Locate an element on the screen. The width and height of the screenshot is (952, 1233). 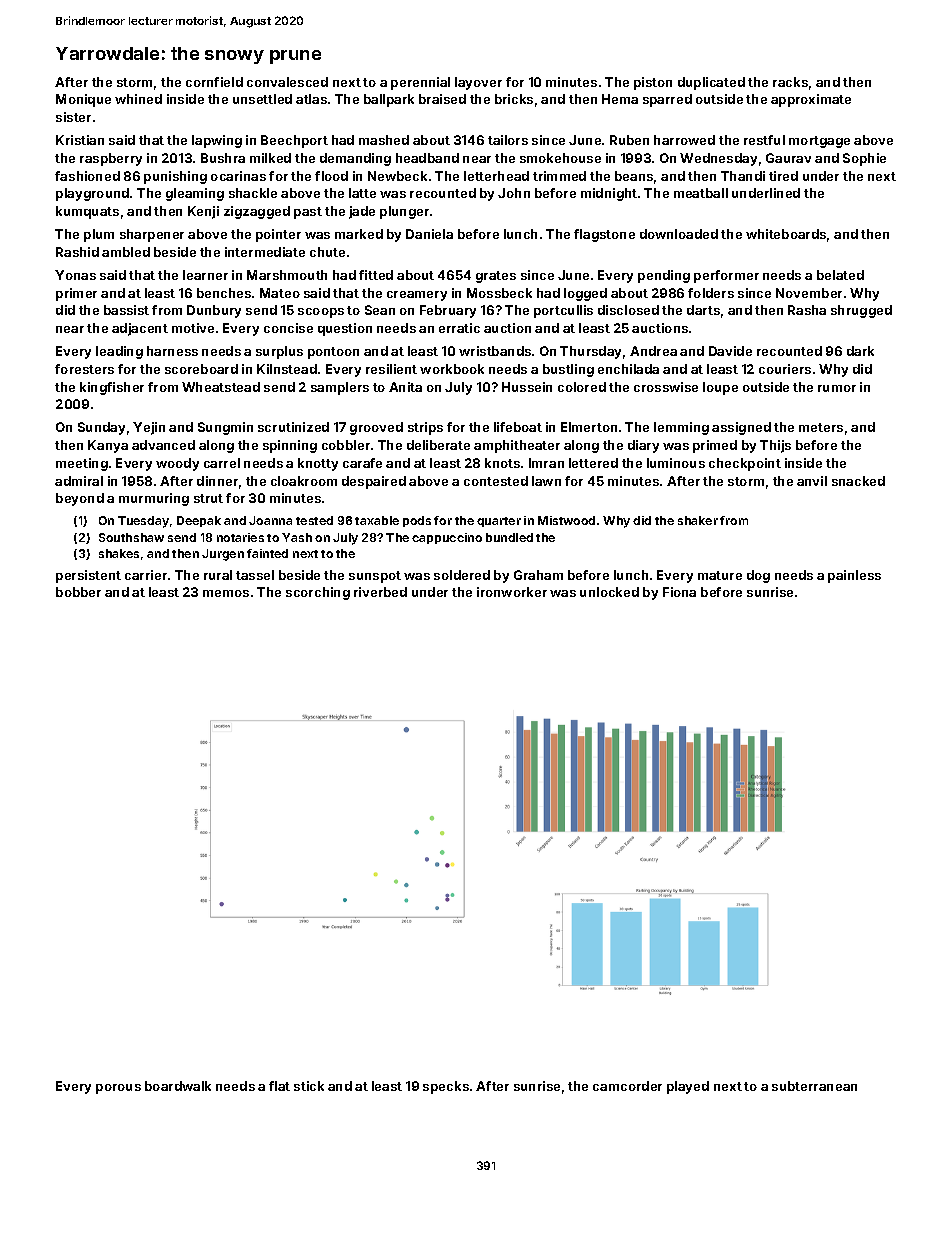
riverbed is located at coordinates (380, 592).
